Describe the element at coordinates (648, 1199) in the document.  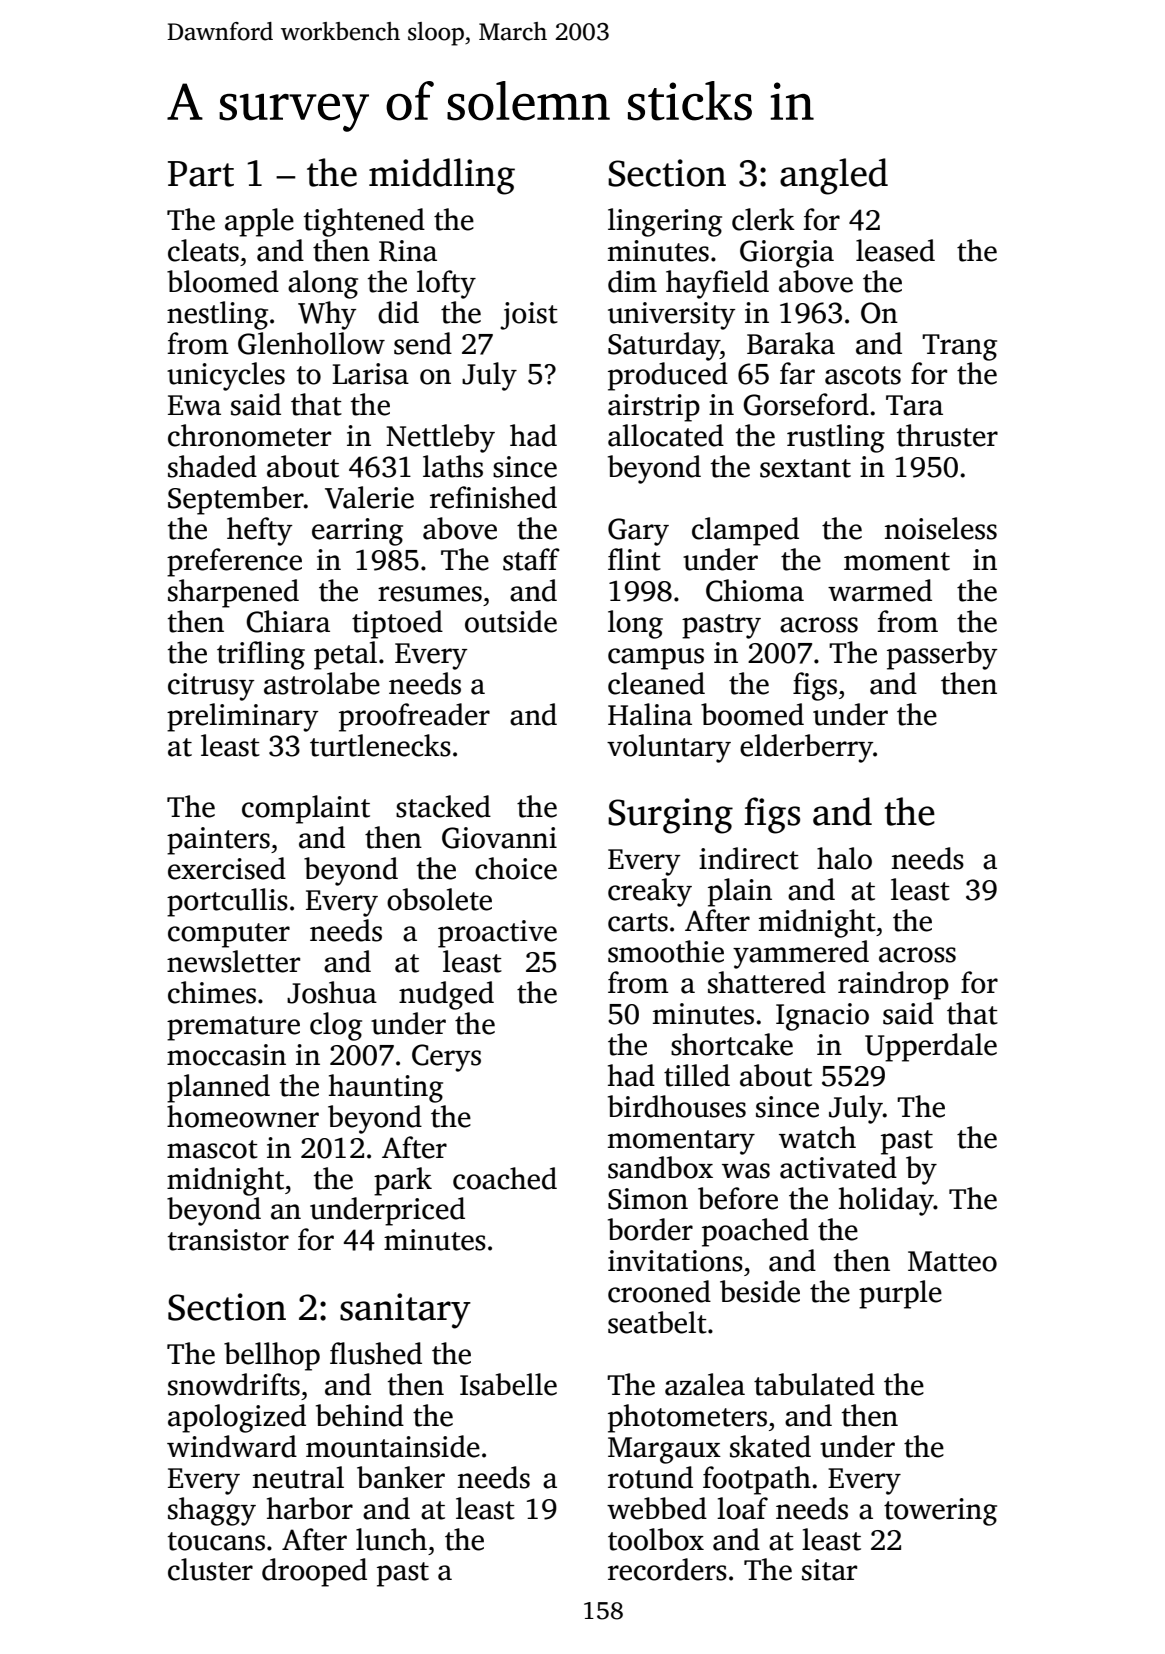
I see `Simon` at that location.
